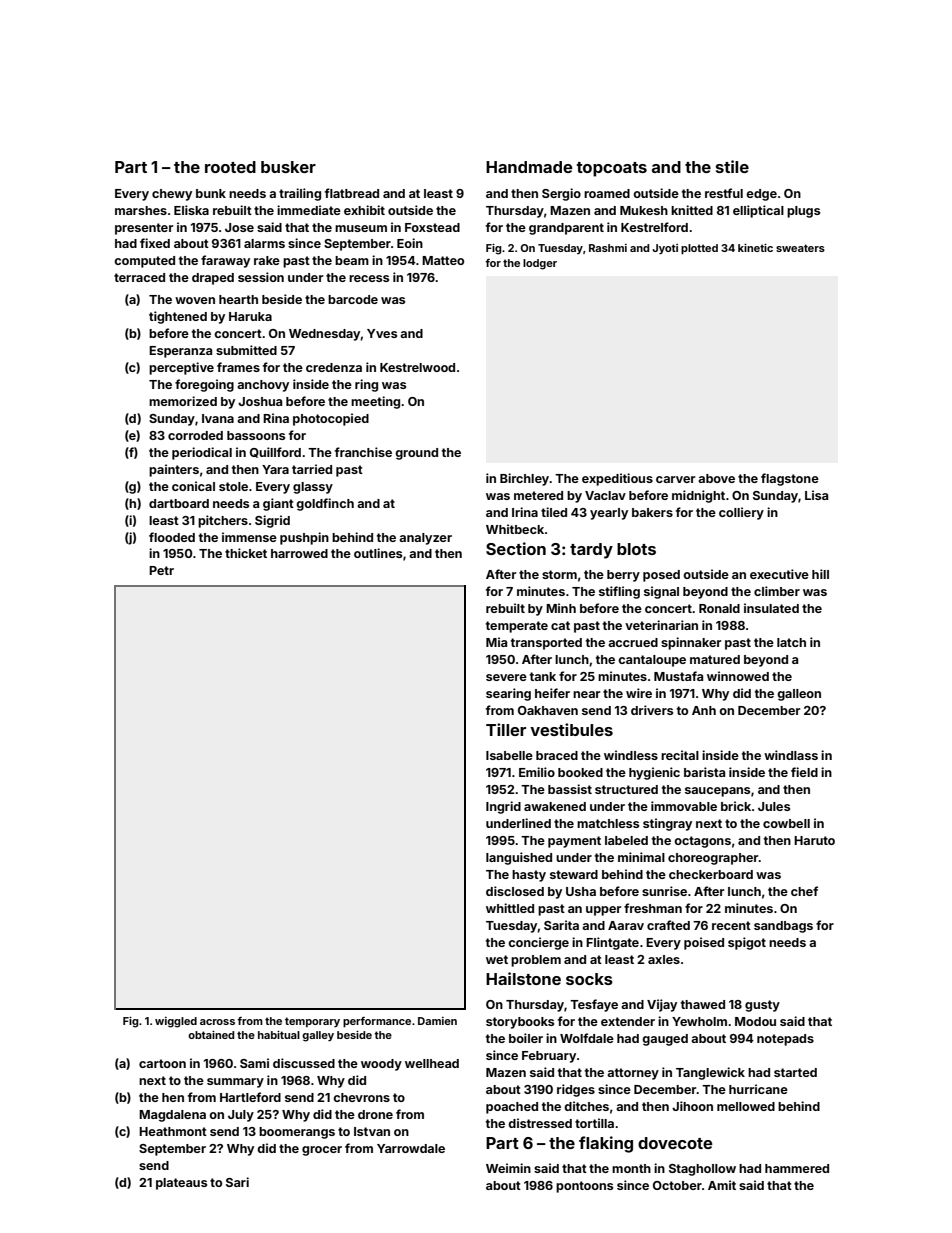 This image has height=1233, width=952. What do you see at coordinates (529, 167) in the image?
I see `Handmade` at bounding box center [529, 167].
